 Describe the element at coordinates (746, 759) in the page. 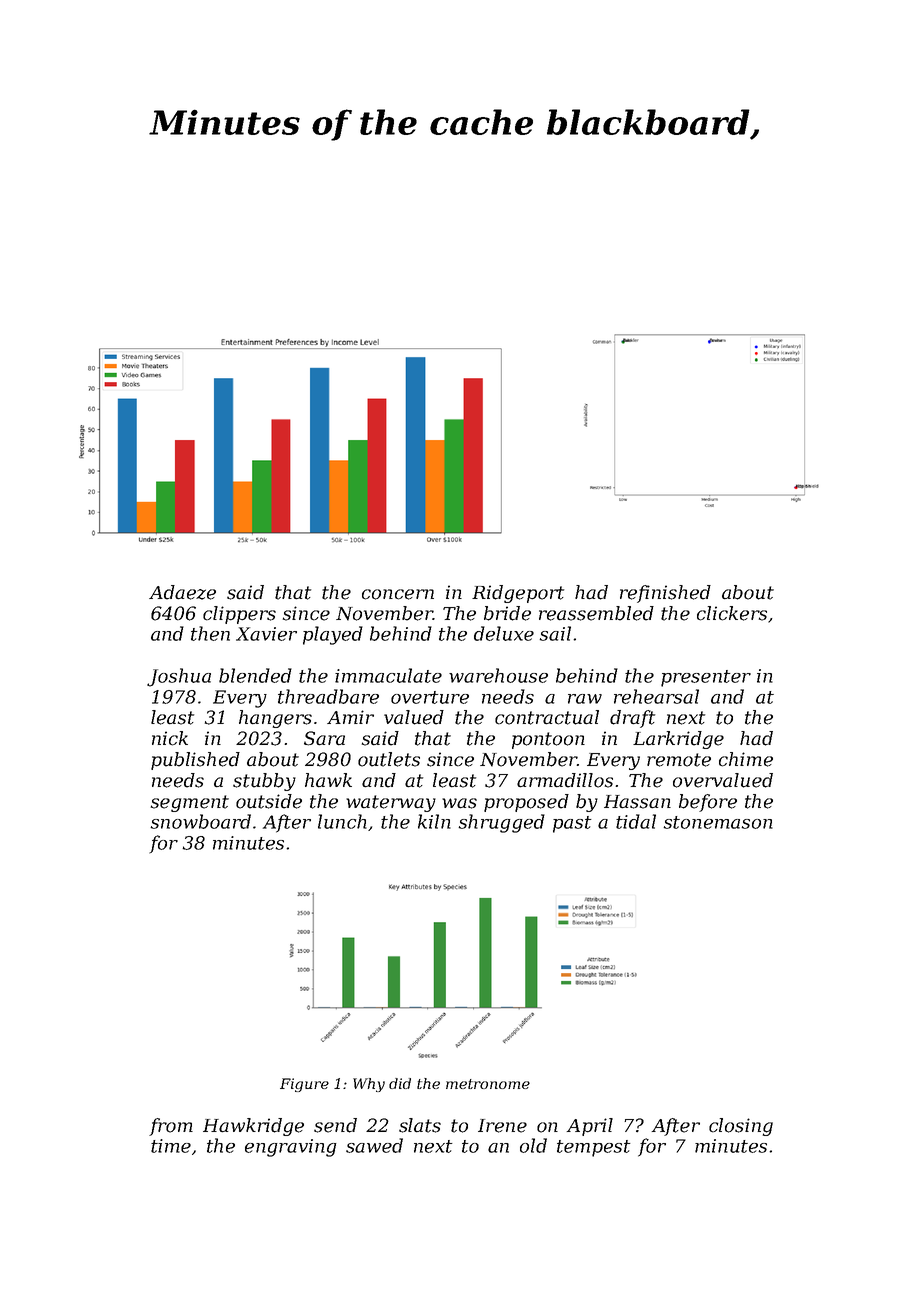

I see `chime` at that location.
